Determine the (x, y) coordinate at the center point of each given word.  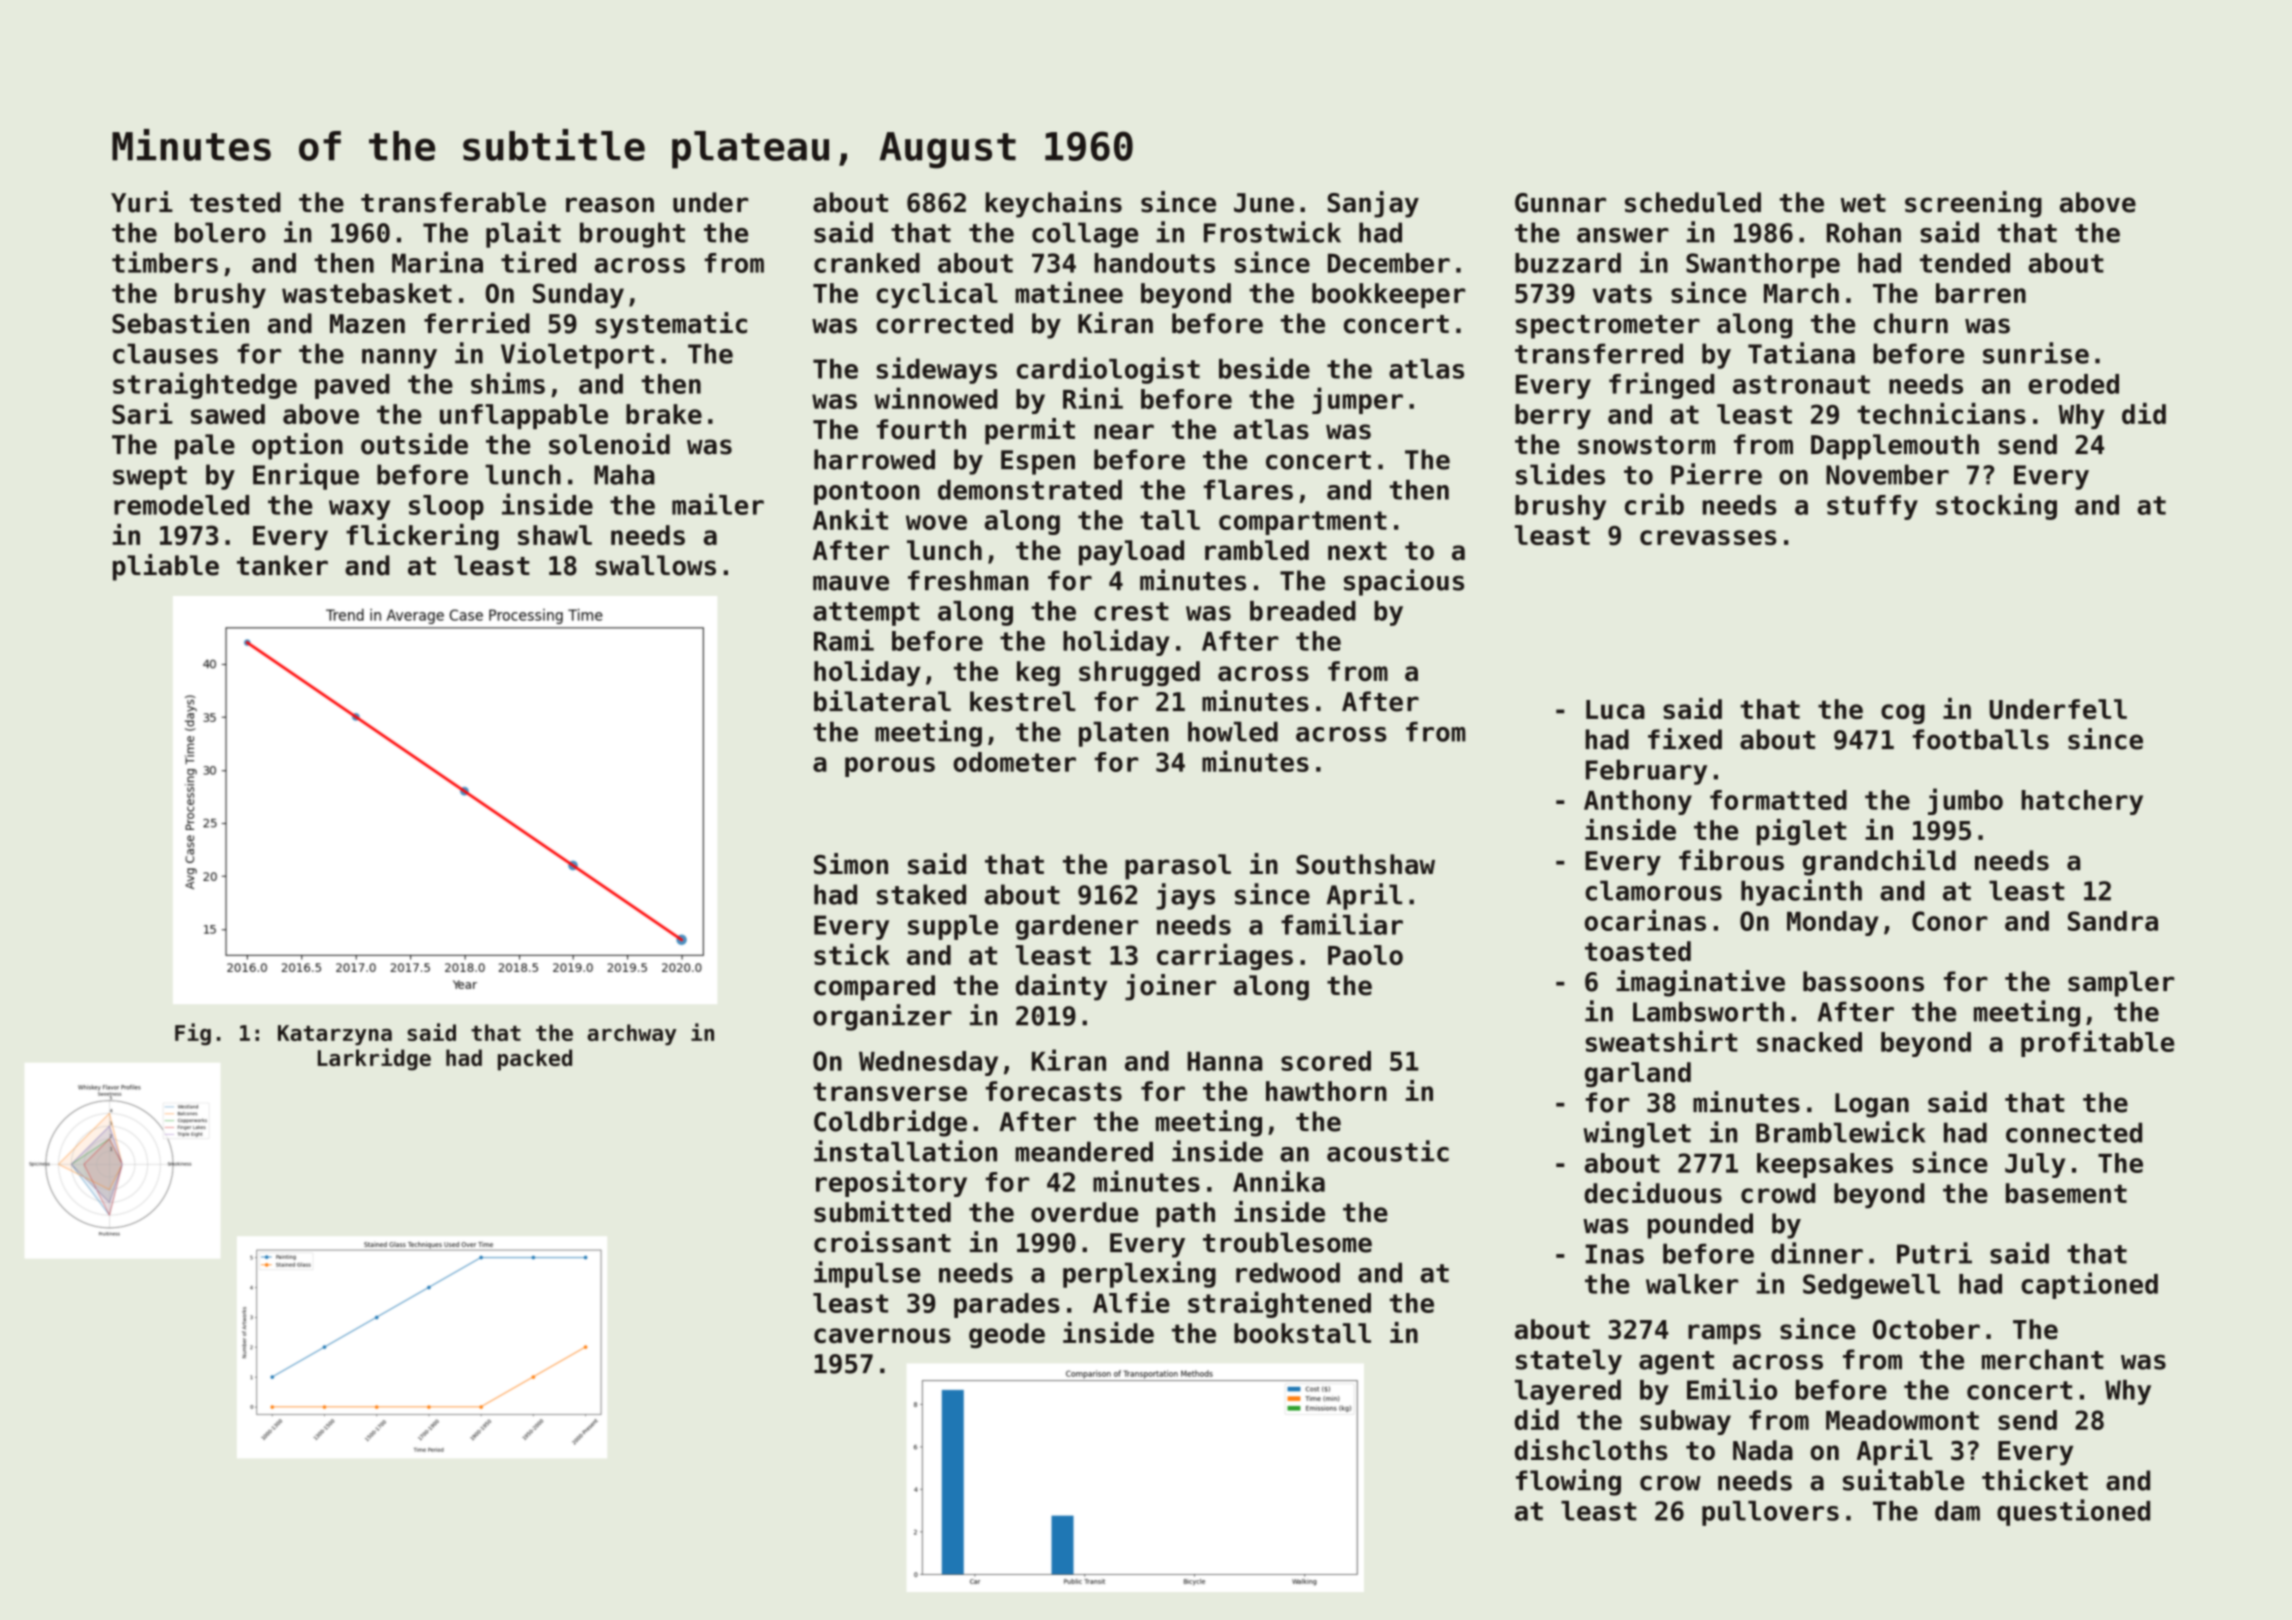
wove (936, 522)
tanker (282, 565)
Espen (1038, 462)
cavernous (882, 1335)
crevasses (1708, 537)
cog (1903, 714)
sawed (228, 414)
